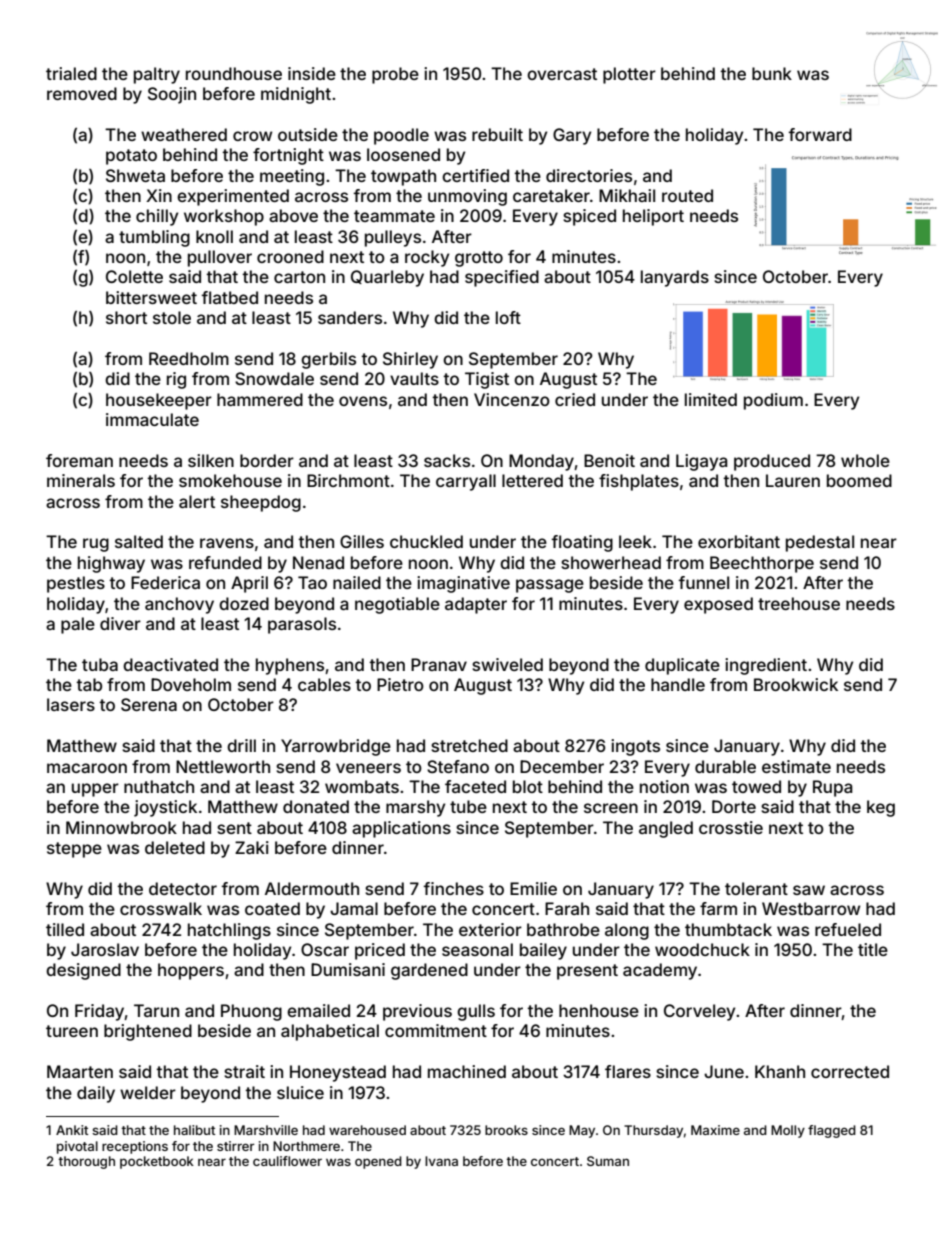  What do you see at coordinates (79, 460) in the image?
I see `foreman` at bounding box center [79, 460].
